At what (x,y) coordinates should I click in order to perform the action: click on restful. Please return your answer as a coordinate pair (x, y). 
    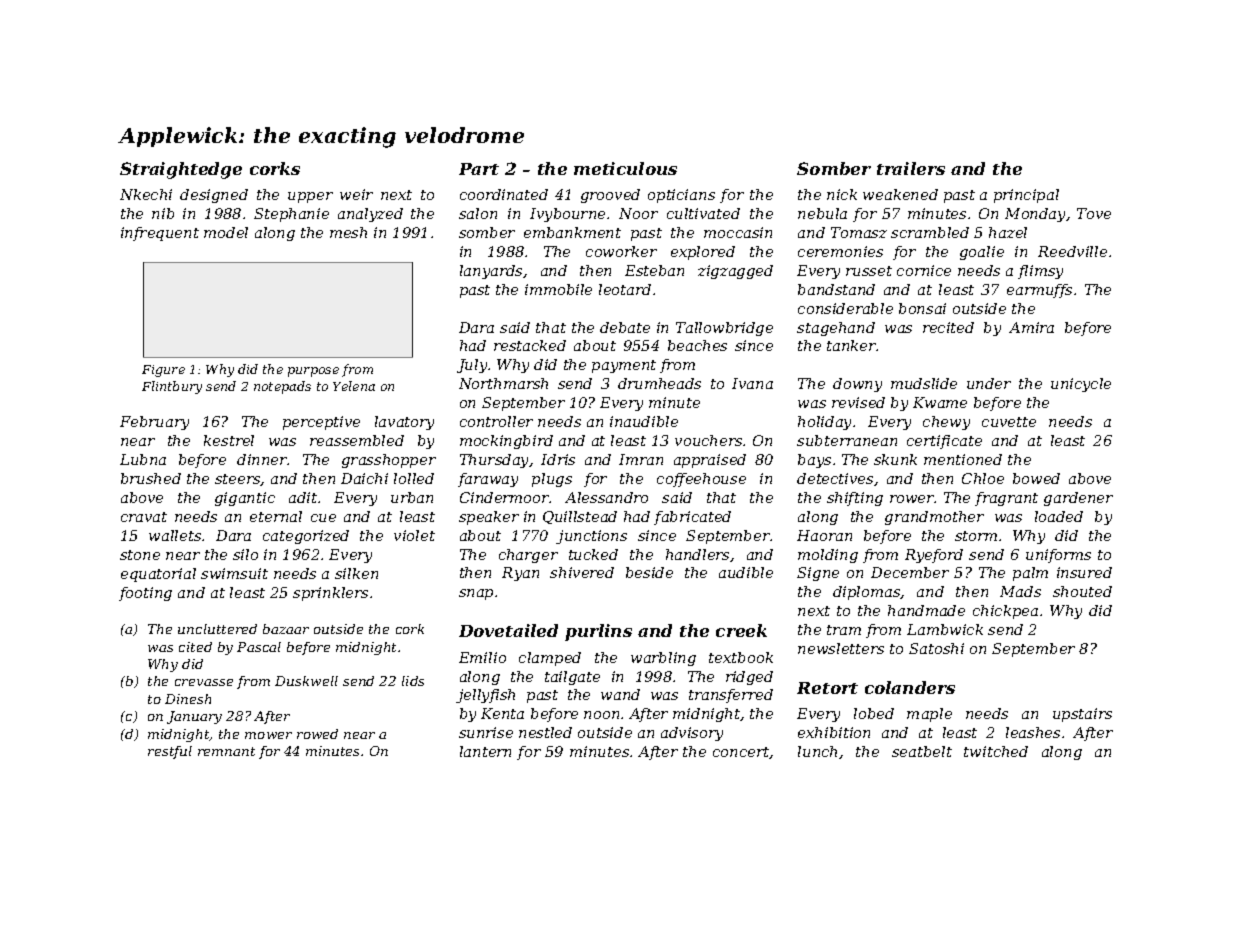
    Looking at the image, I should click on (170, 752).
